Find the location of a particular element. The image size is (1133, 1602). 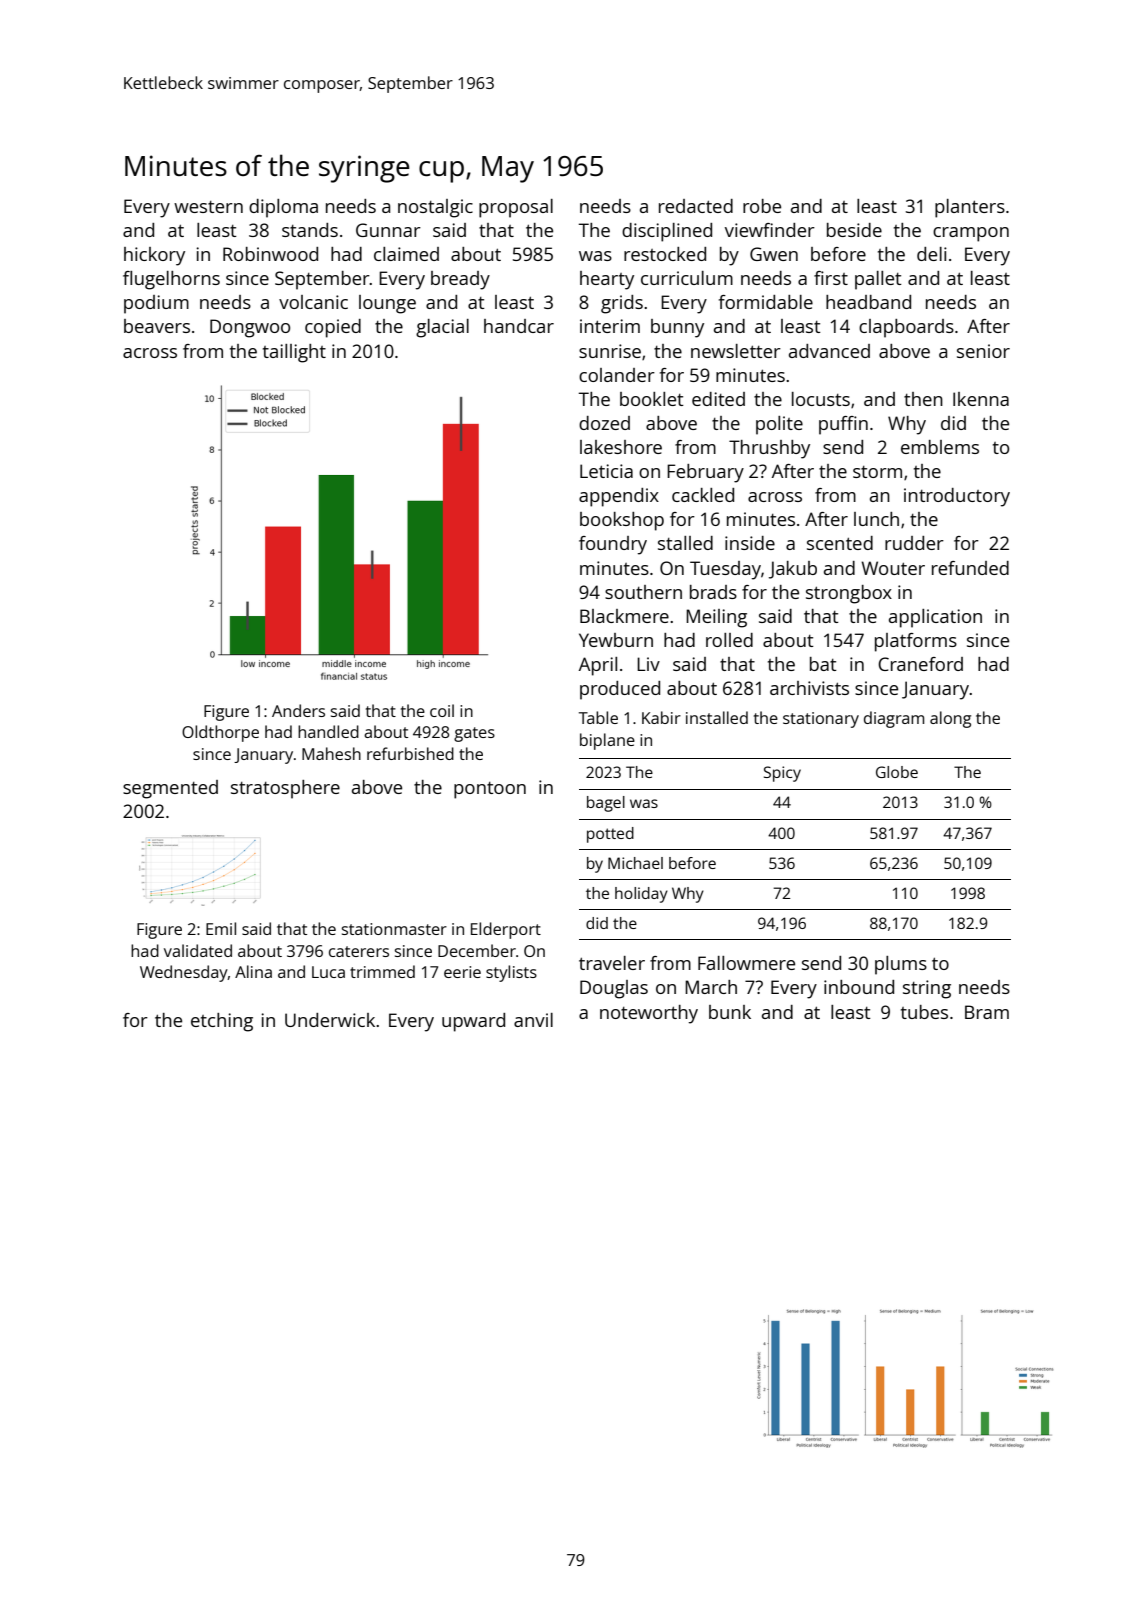

Thrushby is located at coordinates (769, 449).
